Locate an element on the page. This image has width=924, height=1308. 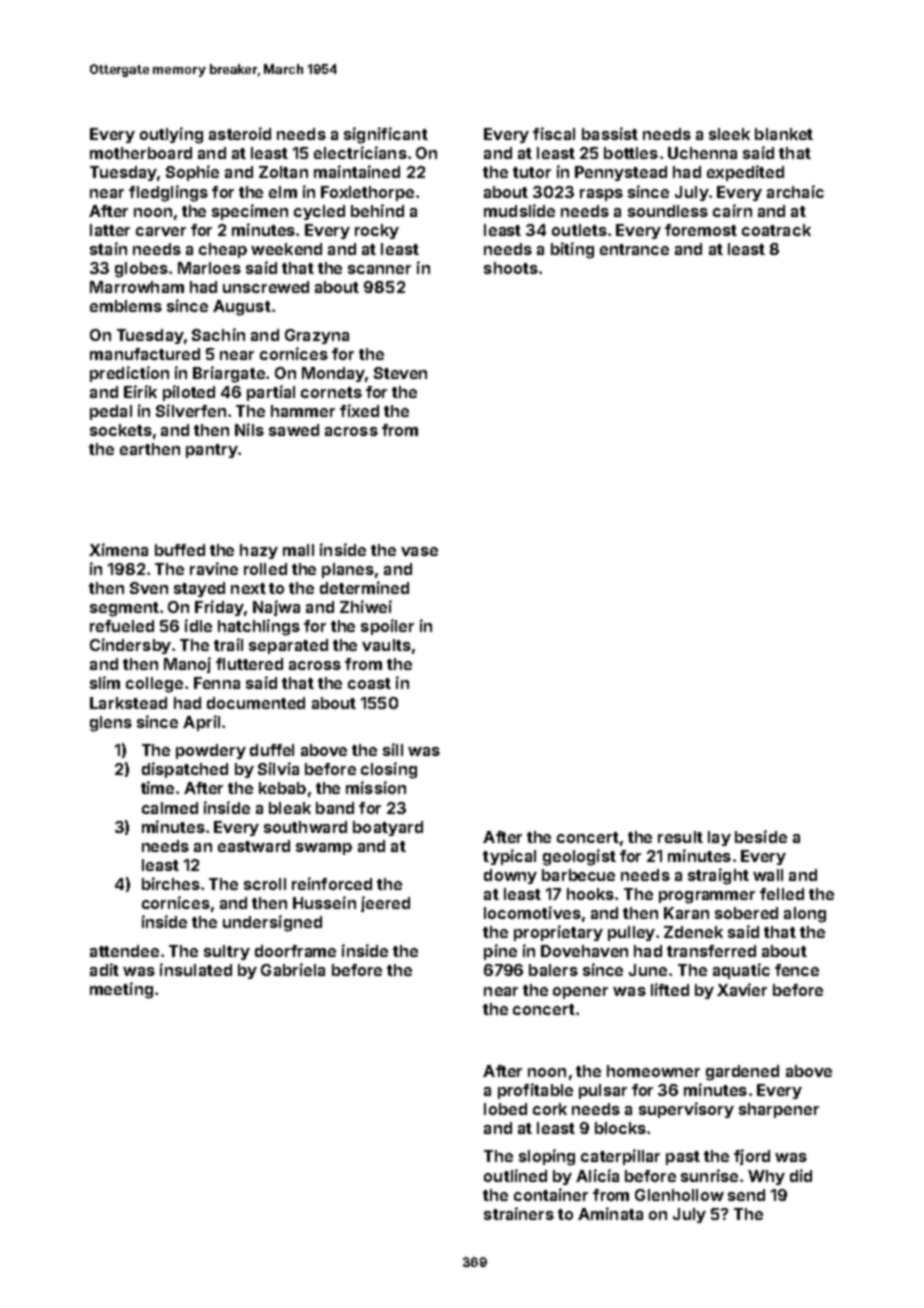
rasps is located at coordinates (601, 195).
